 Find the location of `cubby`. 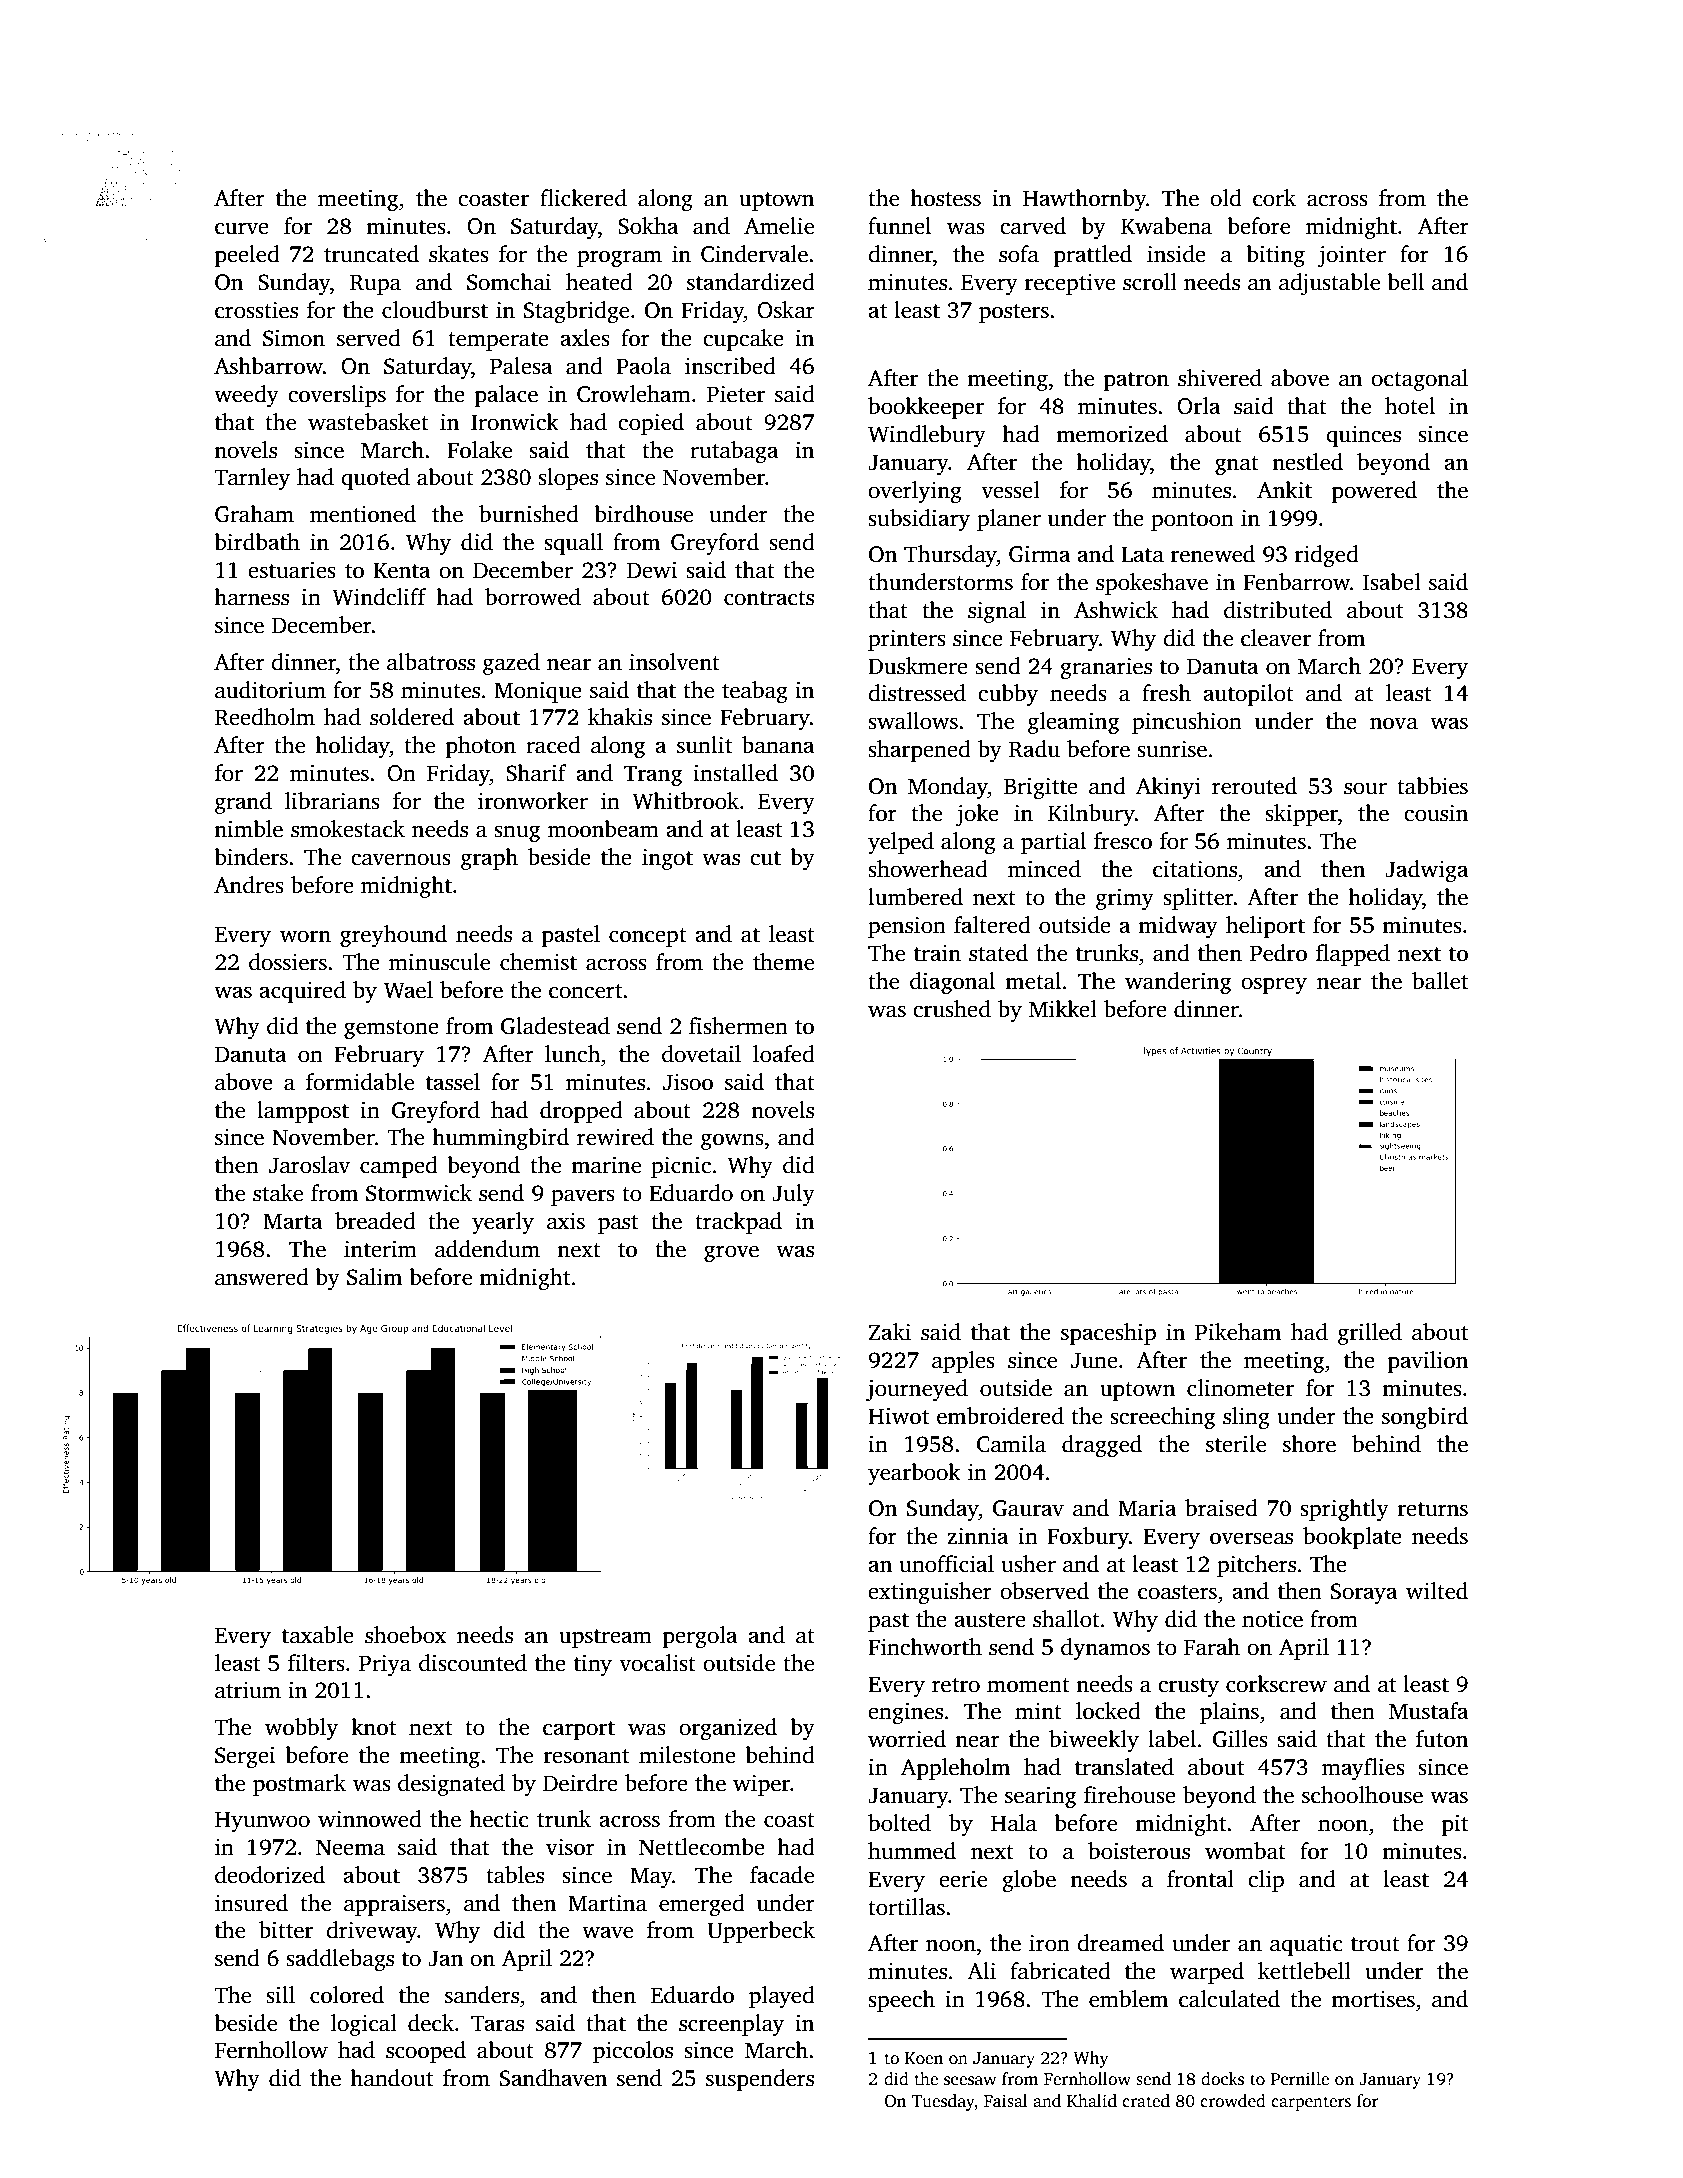

cubby is located at coordinates (1008, 695).
